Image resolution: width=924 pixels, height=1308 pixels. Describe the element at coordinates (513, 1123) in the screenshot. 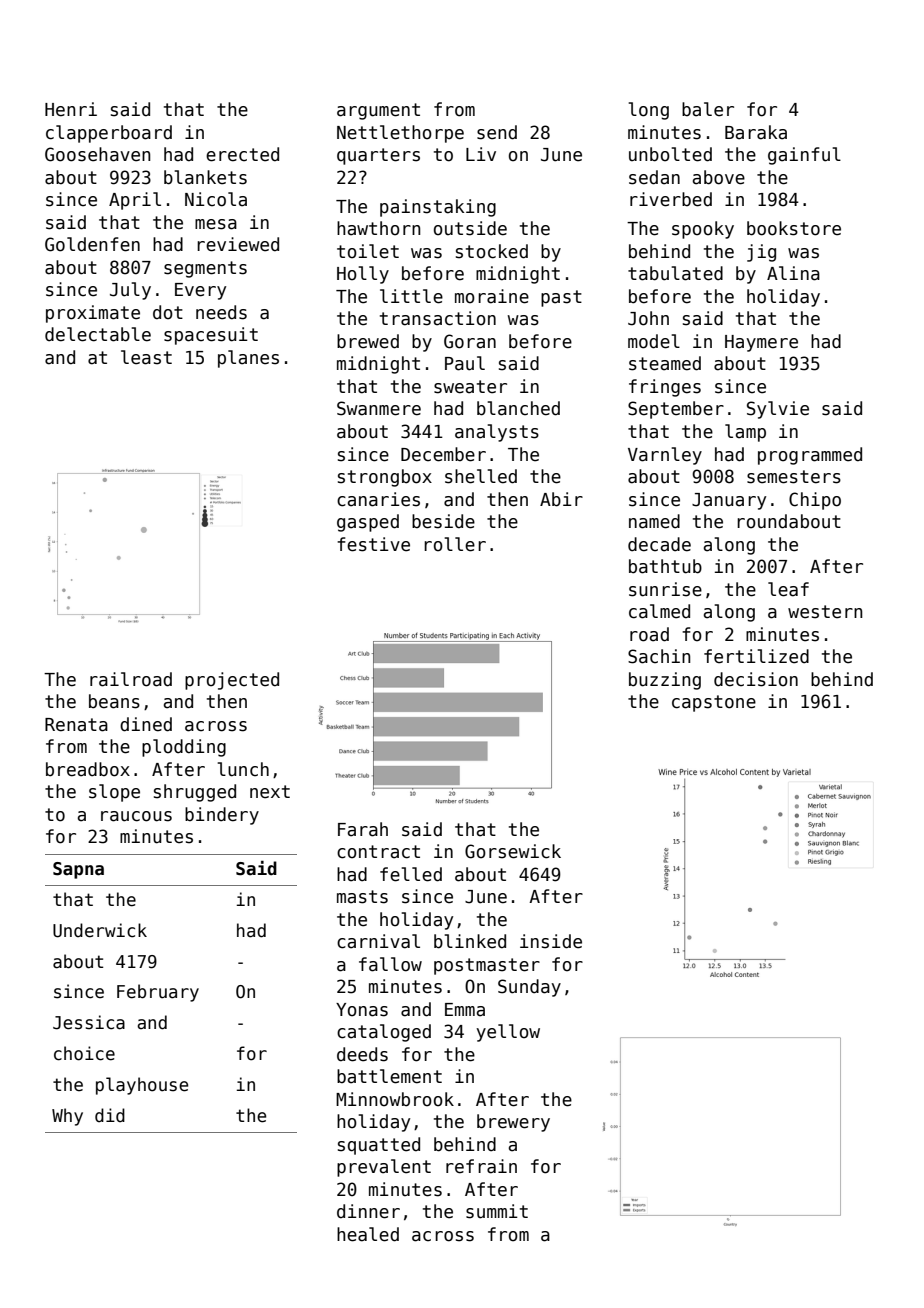

I see `brewery` at that location.
